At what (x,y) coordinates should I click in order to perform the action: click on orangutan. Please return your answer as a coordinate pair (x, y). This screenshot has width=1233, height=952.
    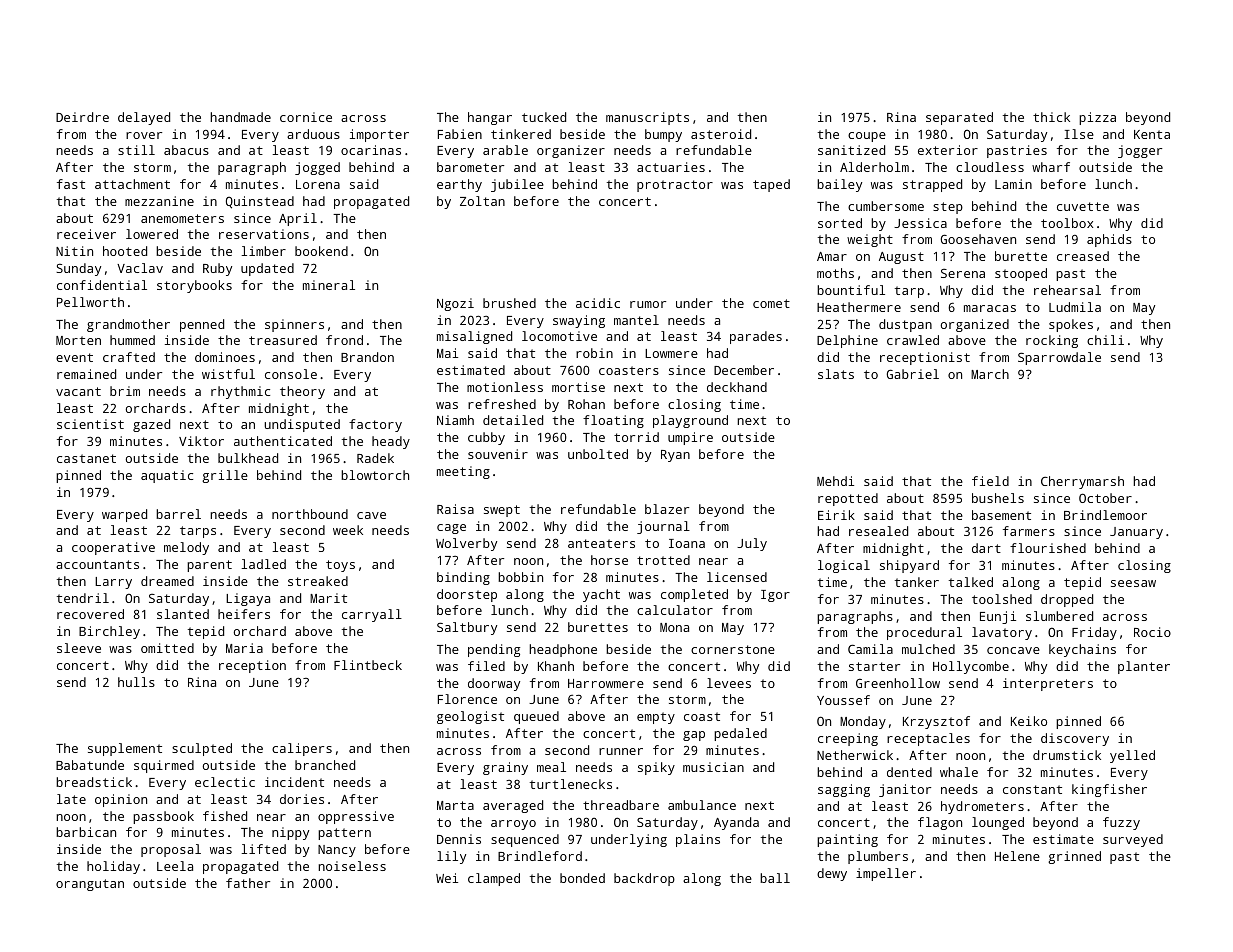
    Looking at the image, I should click on (90, 885).
